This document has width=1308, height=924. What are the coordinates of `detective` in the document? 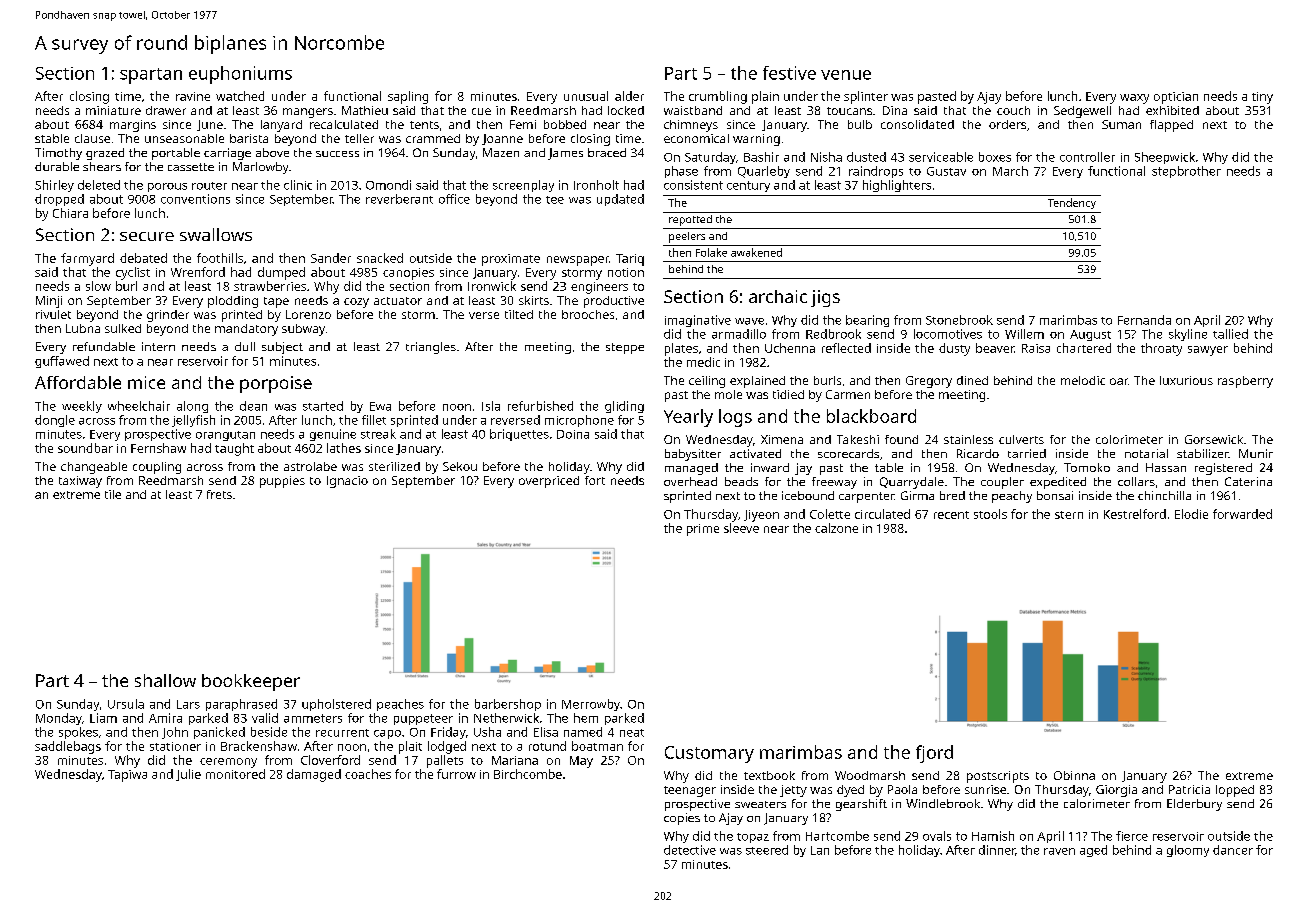 It's located at (690, 850).
